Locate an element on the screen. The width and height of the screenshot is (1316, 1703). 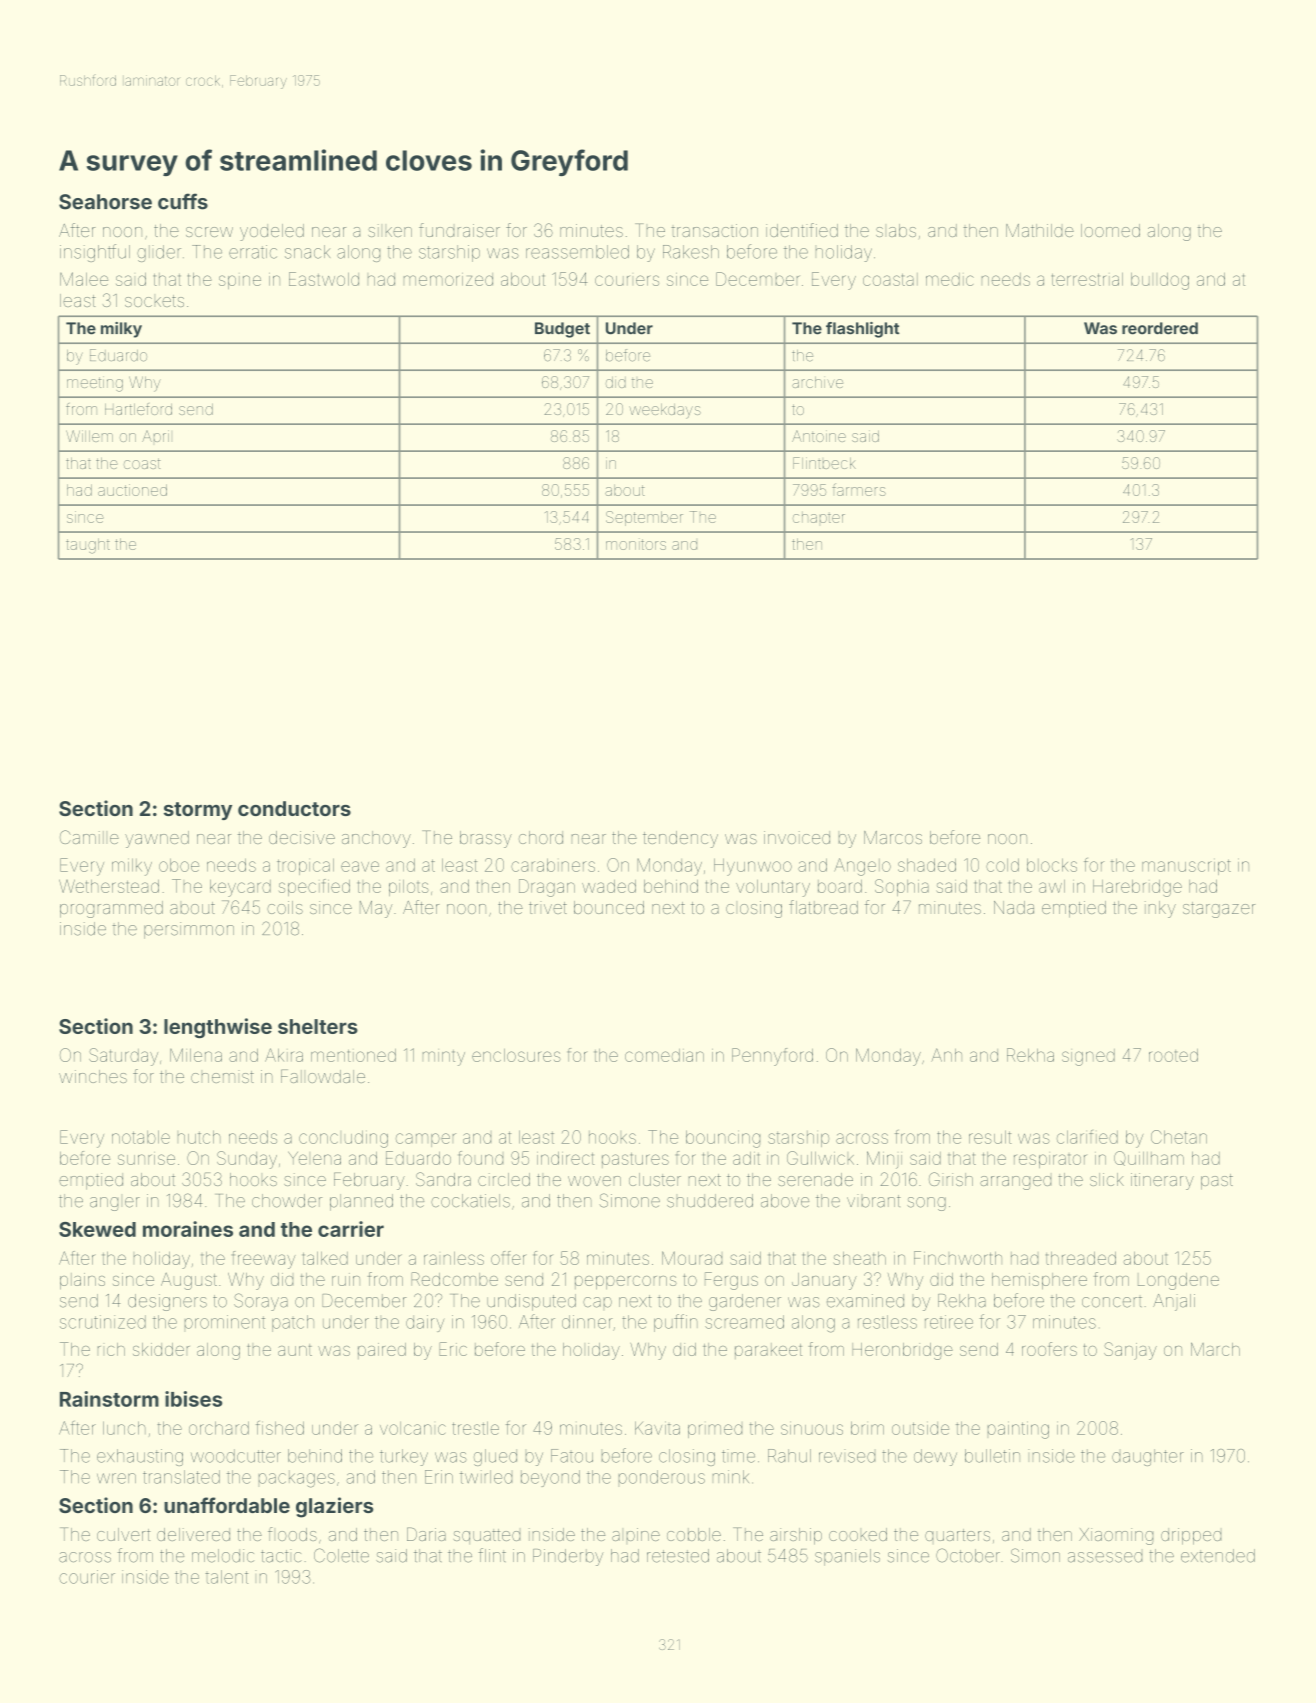
fundraiser is located at coordinates (459, 230).
